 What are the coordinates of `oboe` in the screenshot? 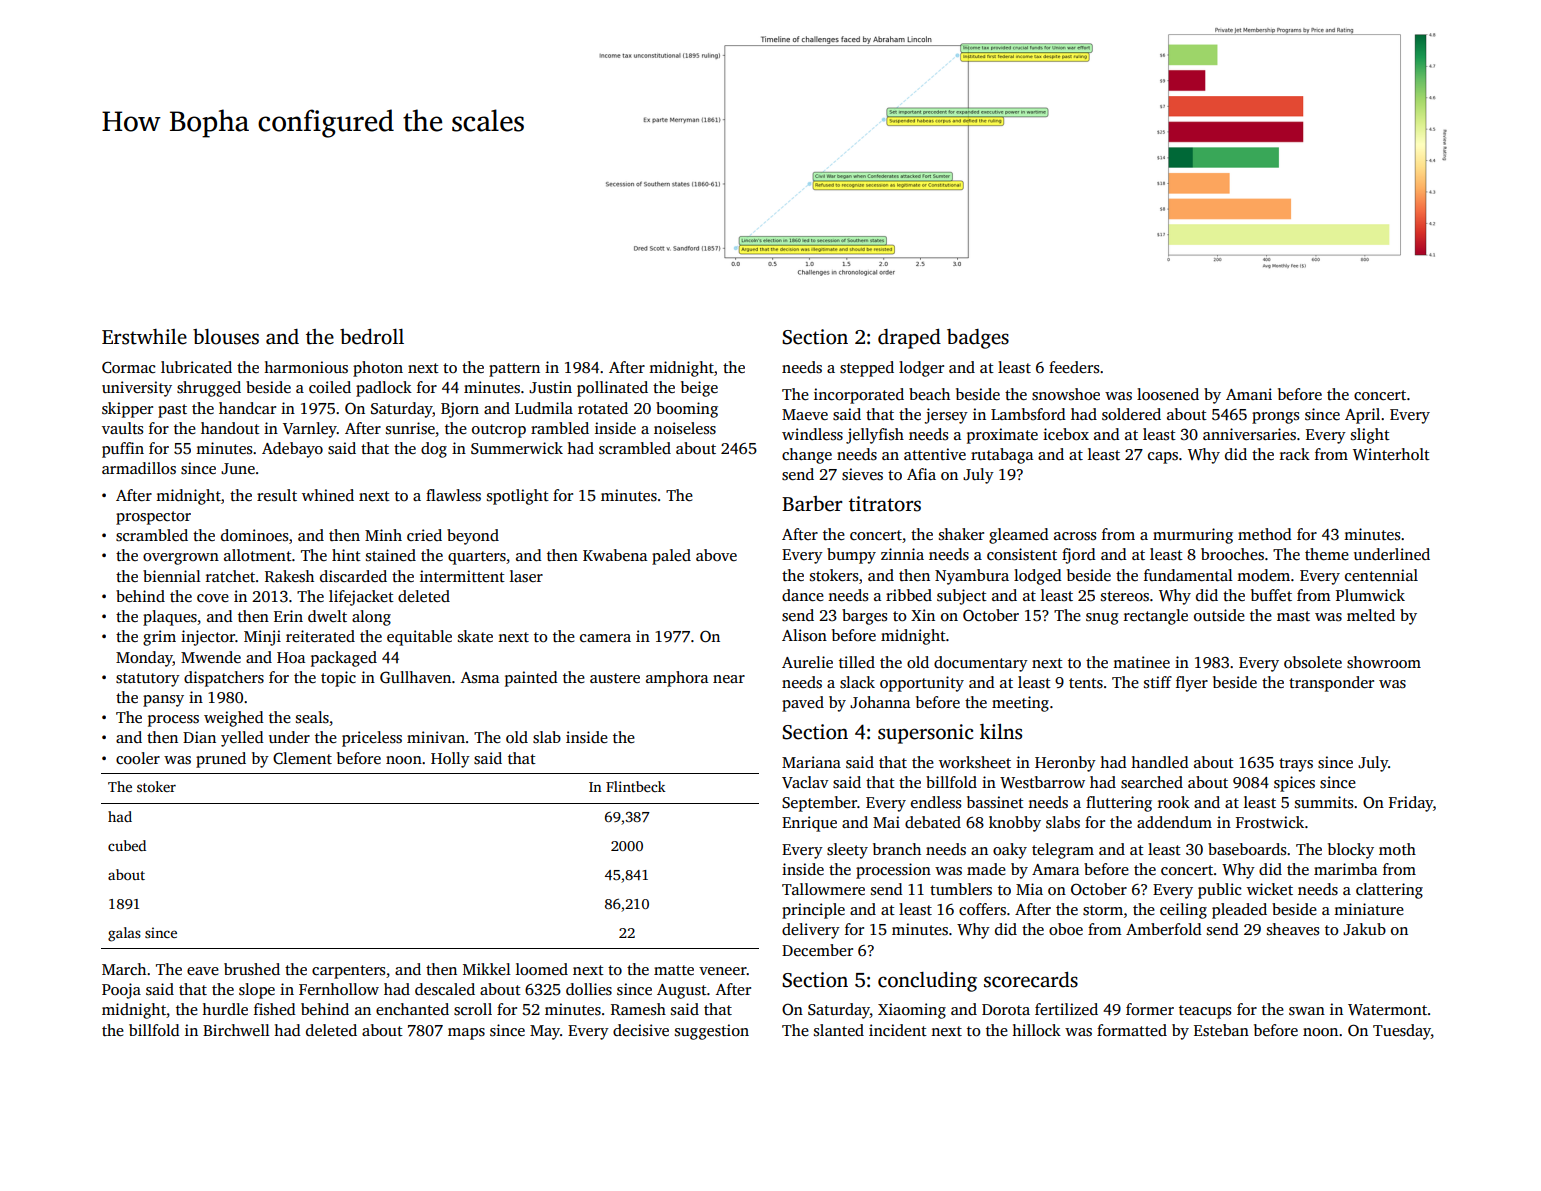 It's located at (1066, 929).
